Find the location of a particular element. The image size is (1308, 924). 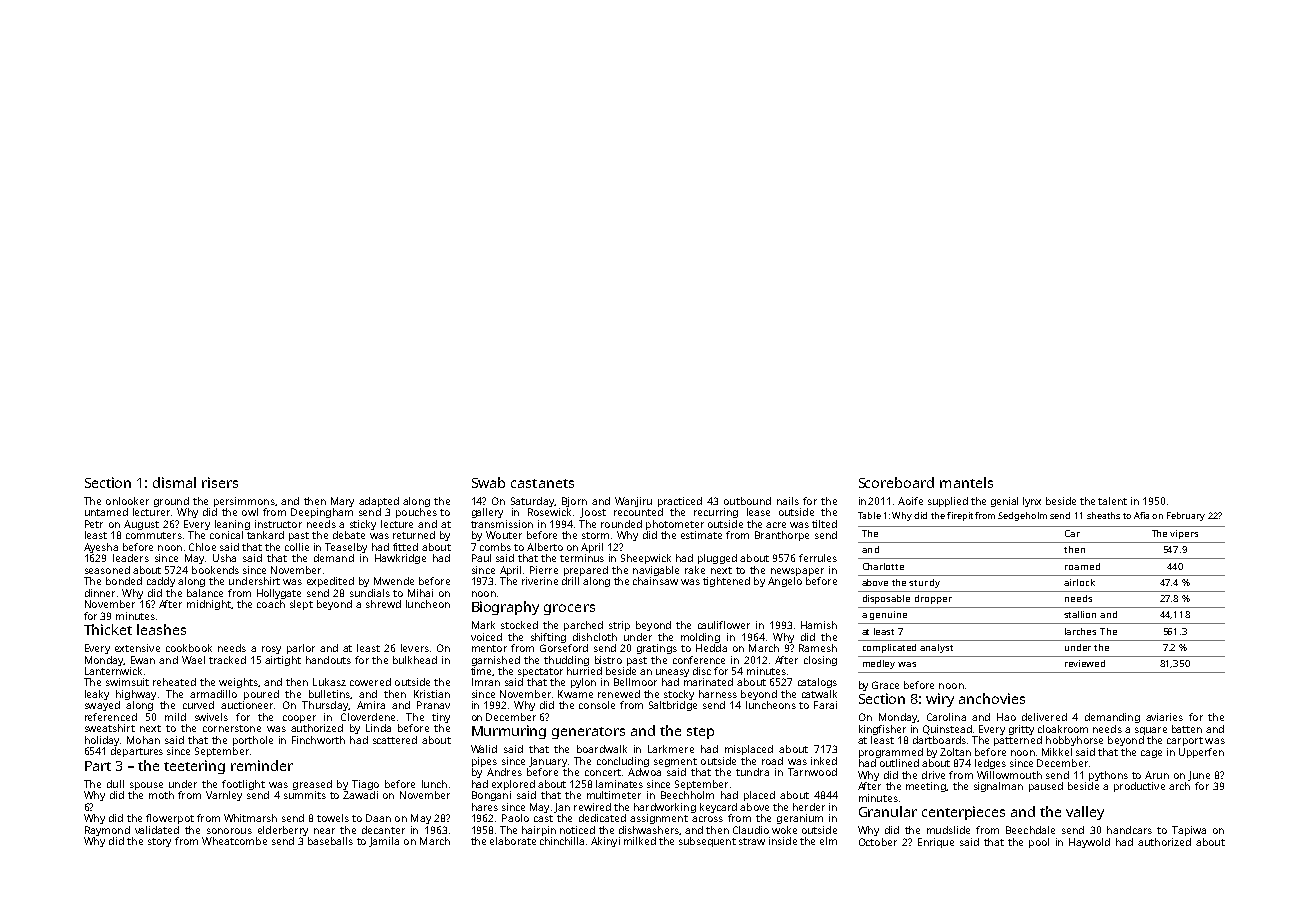

baseballs is located at coordinates (330, 841).
